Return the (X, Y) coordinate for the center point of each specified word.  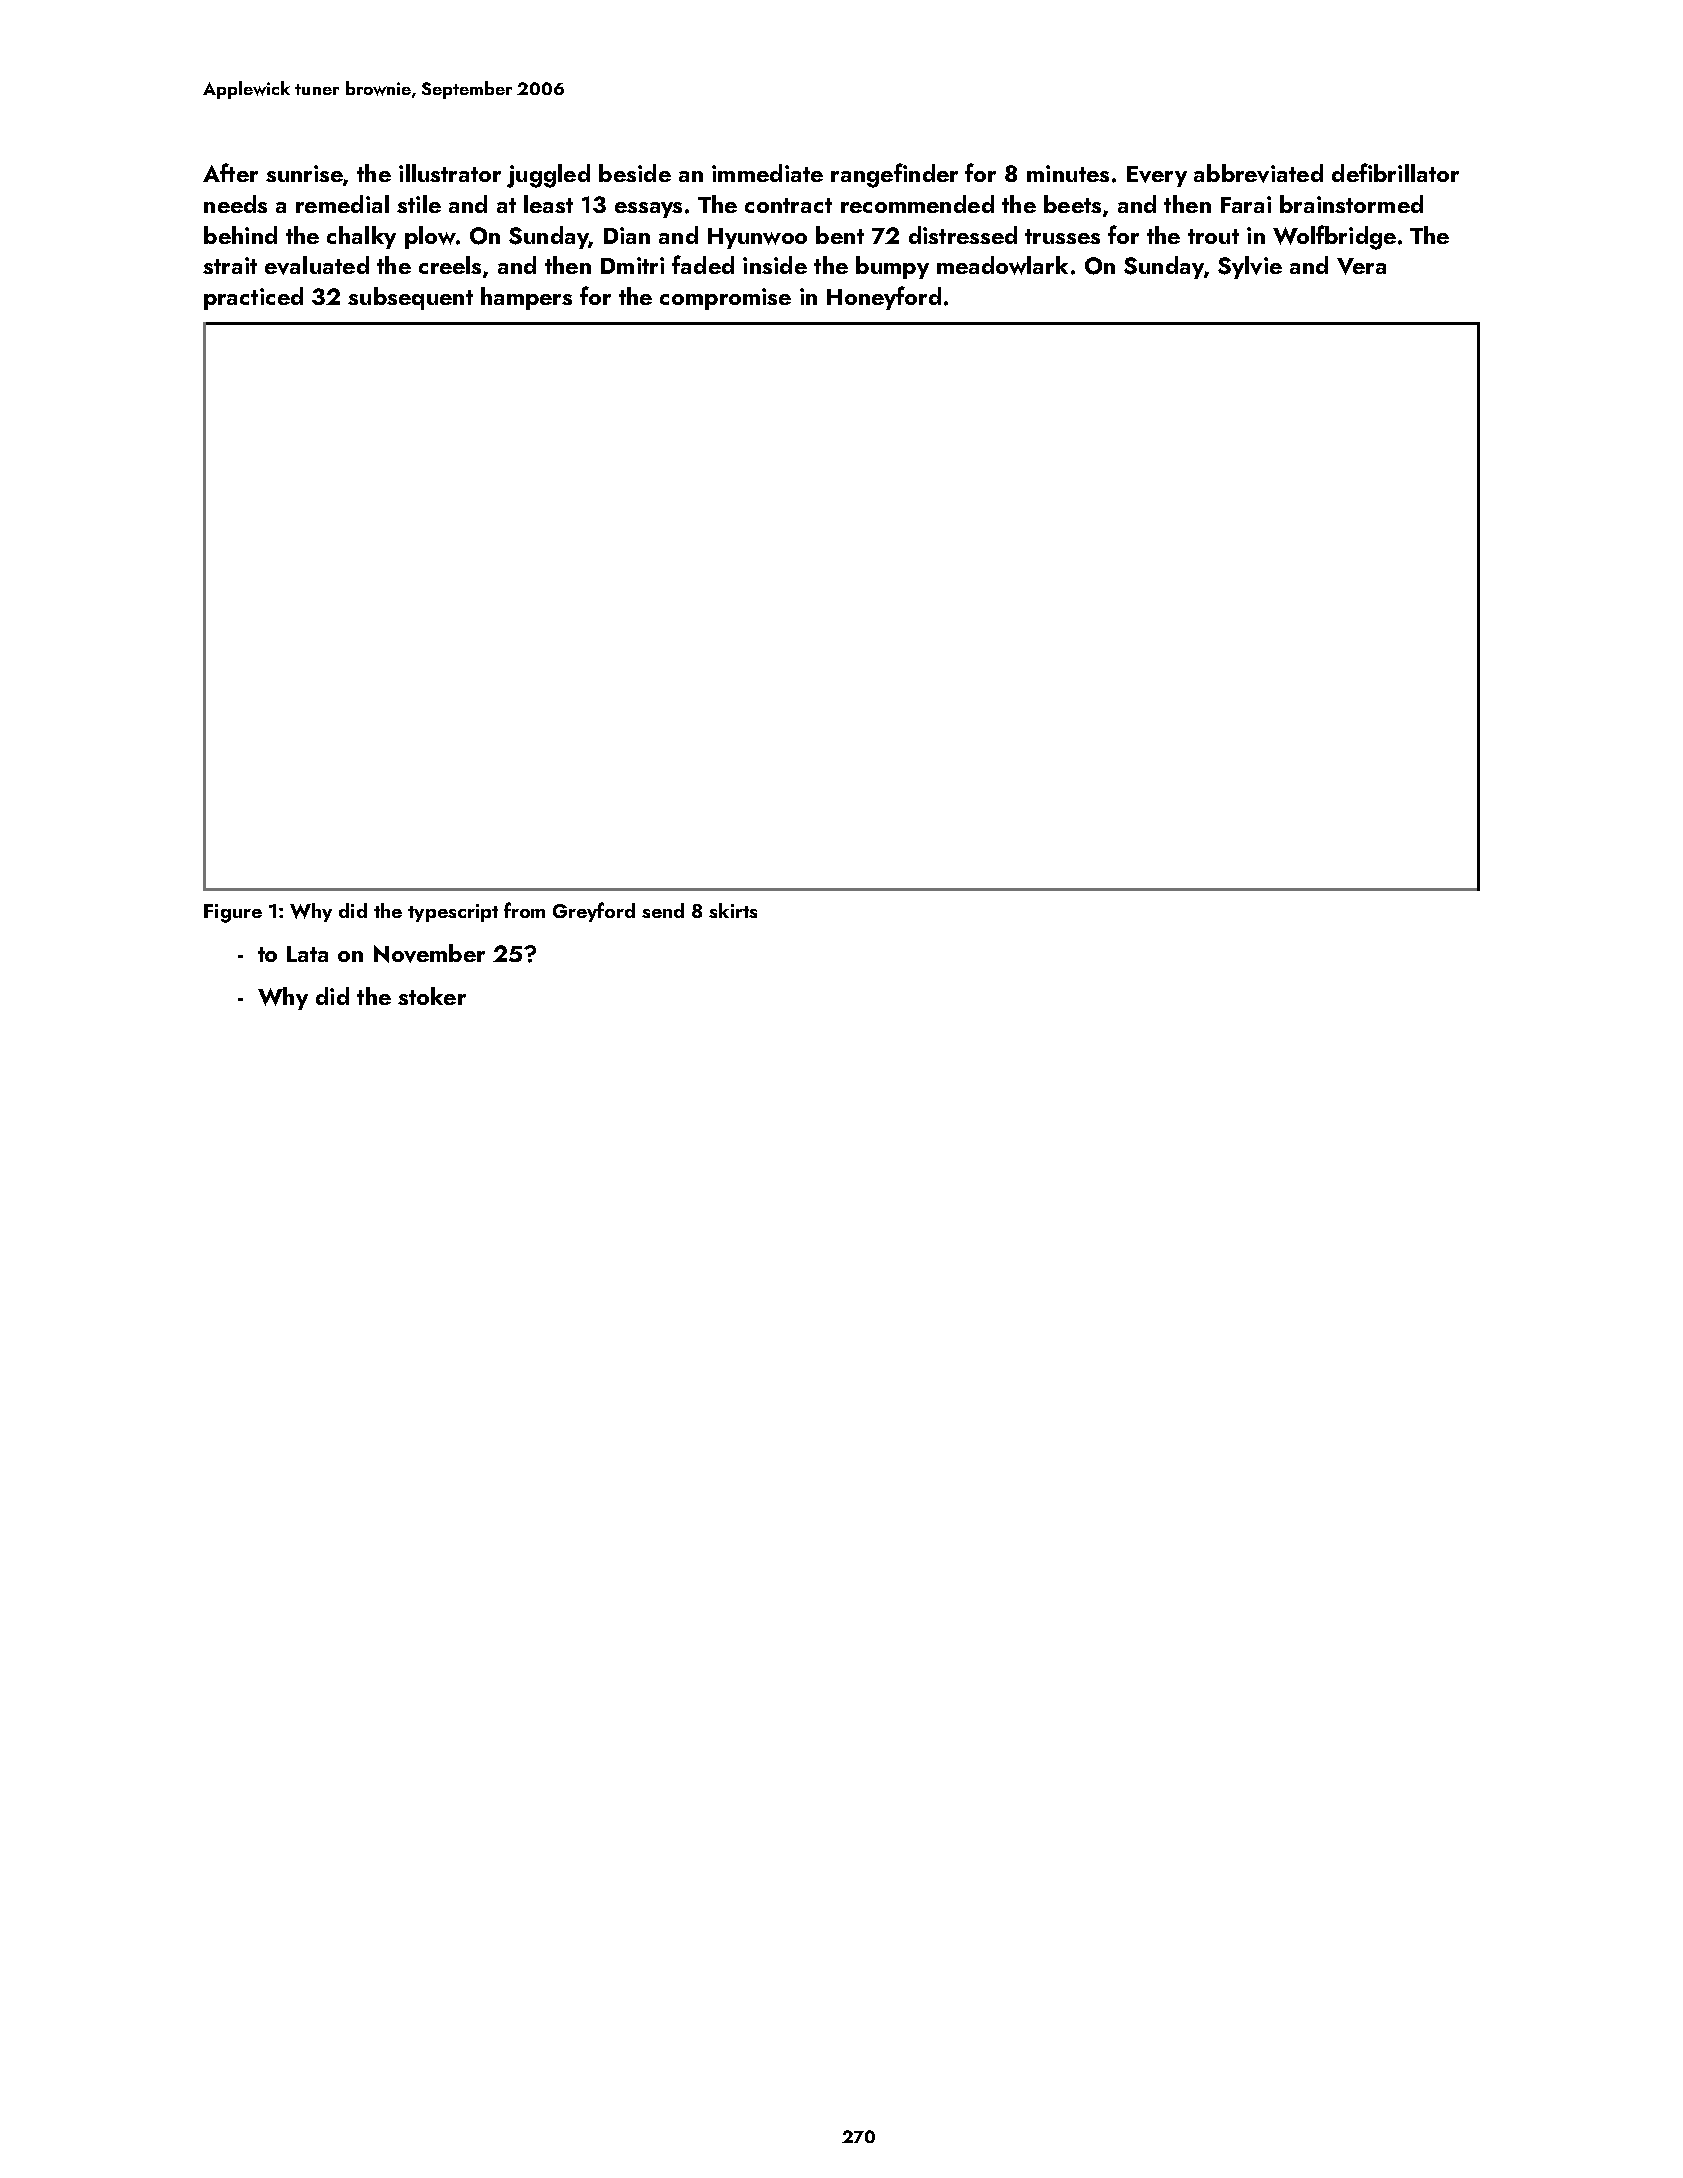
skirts (733, 910)
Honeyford (884, 298)
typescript (453, 913)
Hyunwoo (757, 238)
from (524, 910)
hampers (526, 298)
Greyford (594, 912)
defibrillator (1395, 172)
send (663, 910)
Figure (233, 913)
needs (235, 204)
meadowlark (1002, 265)
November (429, 953)
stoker (432, 996)
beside (635, 173)
